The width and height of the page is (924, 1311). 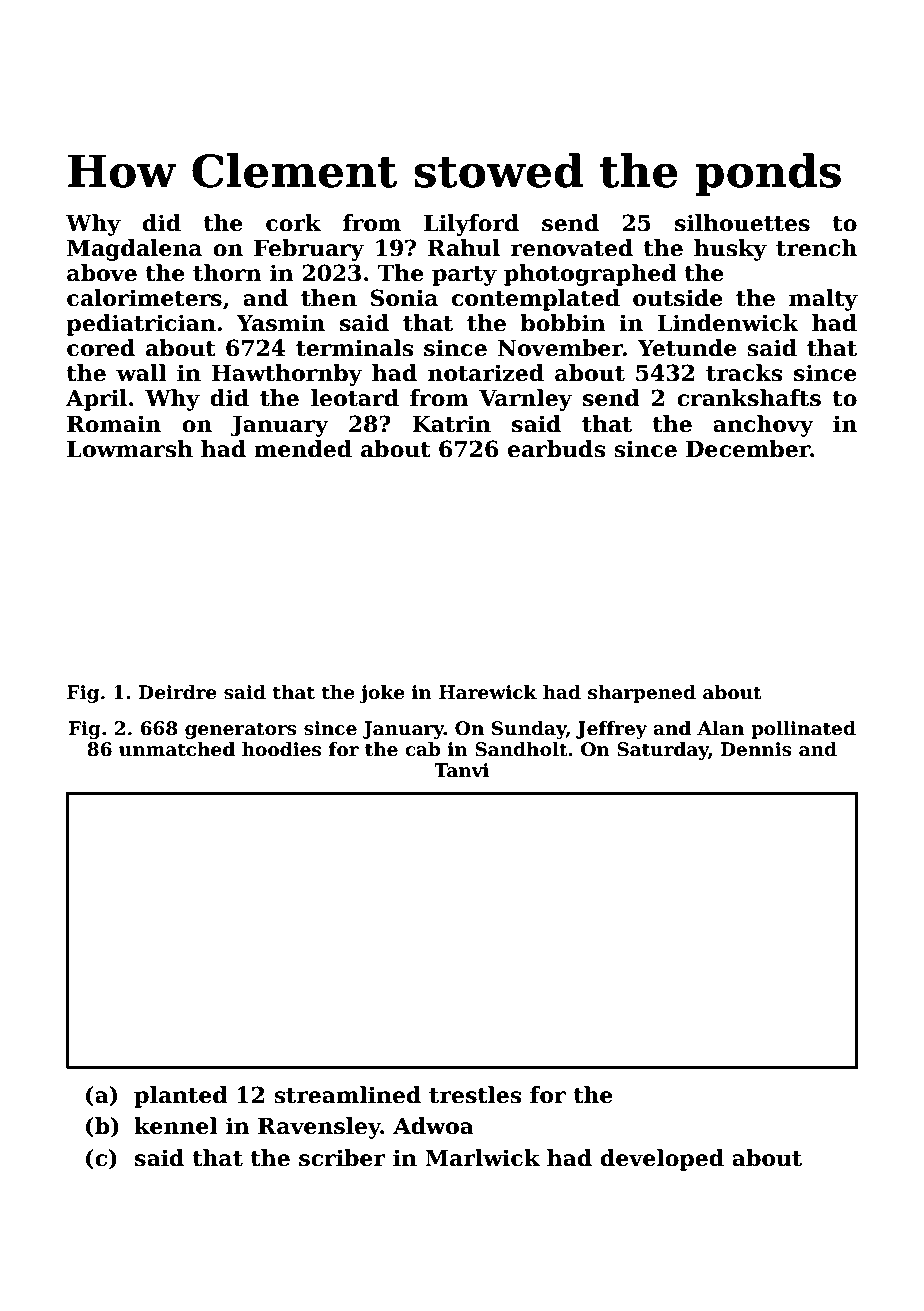 What do you see at coordinates (756, 749) in the page?
I see `Dennis` at bounding box center [756, 749].
